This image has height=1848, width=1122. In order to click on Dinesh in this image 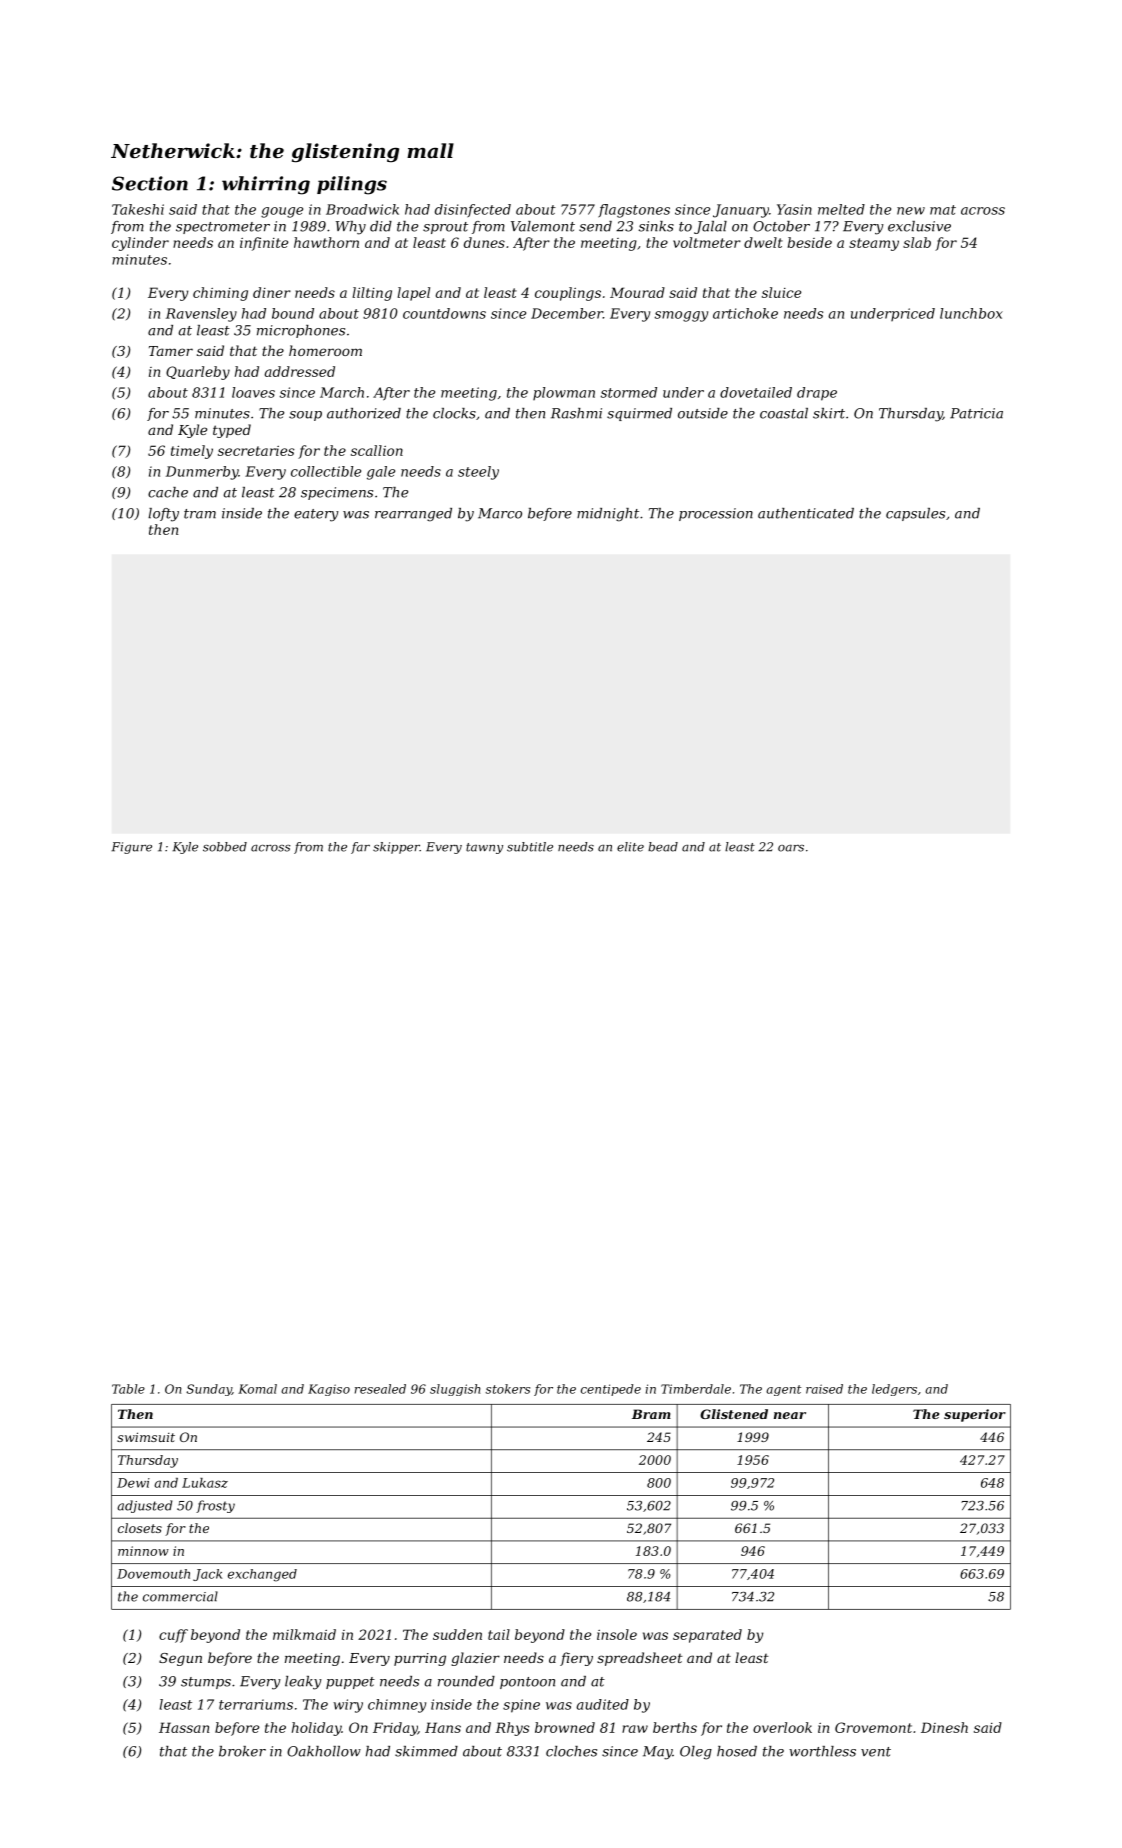, I will do `click(944, 1727)`.
